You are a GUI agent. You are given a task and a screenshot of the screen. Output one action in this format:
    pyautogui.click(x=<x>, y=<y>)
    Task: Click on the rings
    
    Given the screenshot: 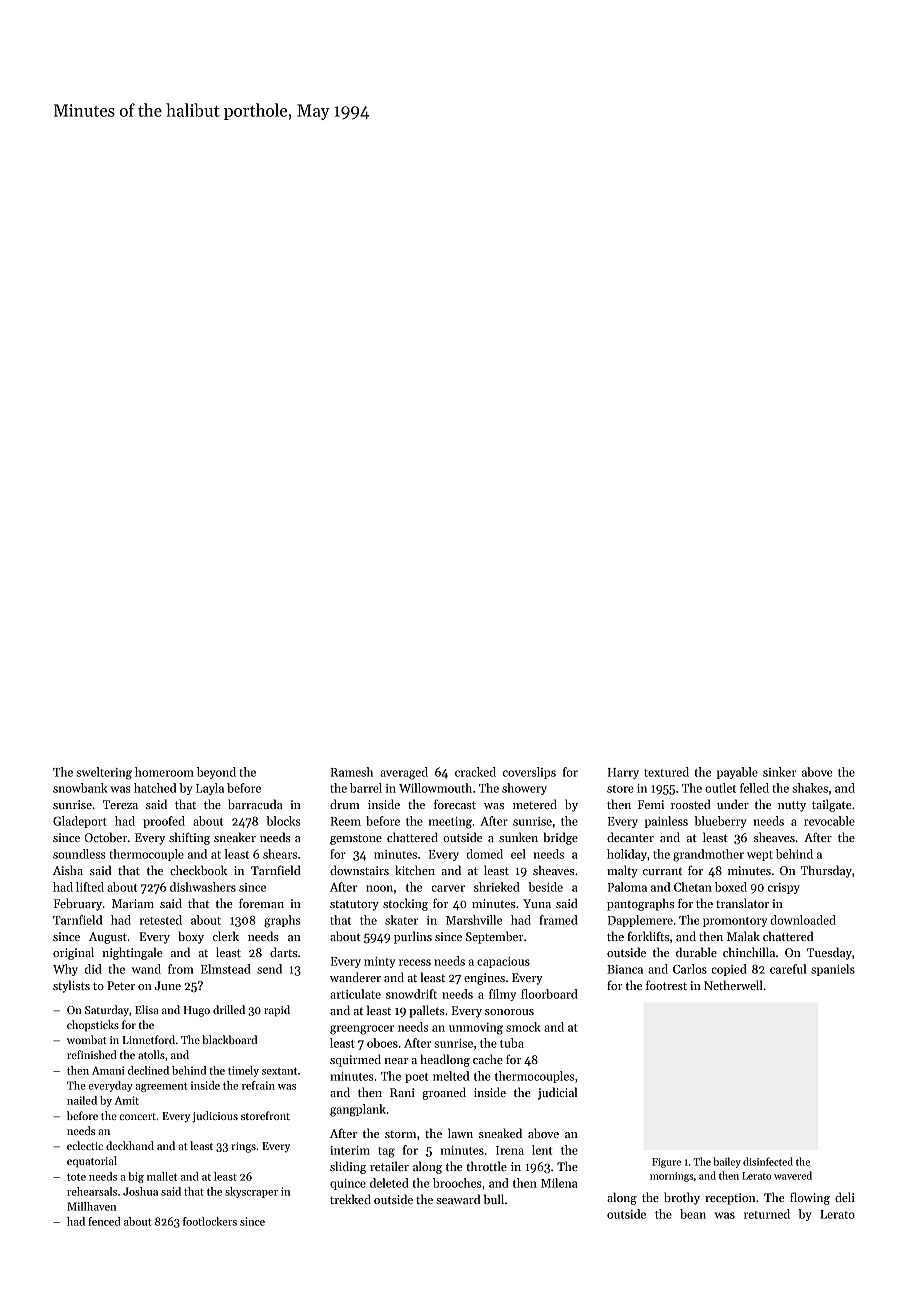 What is the action you would take?
    pyautogui.click(x=243, y=1147)
